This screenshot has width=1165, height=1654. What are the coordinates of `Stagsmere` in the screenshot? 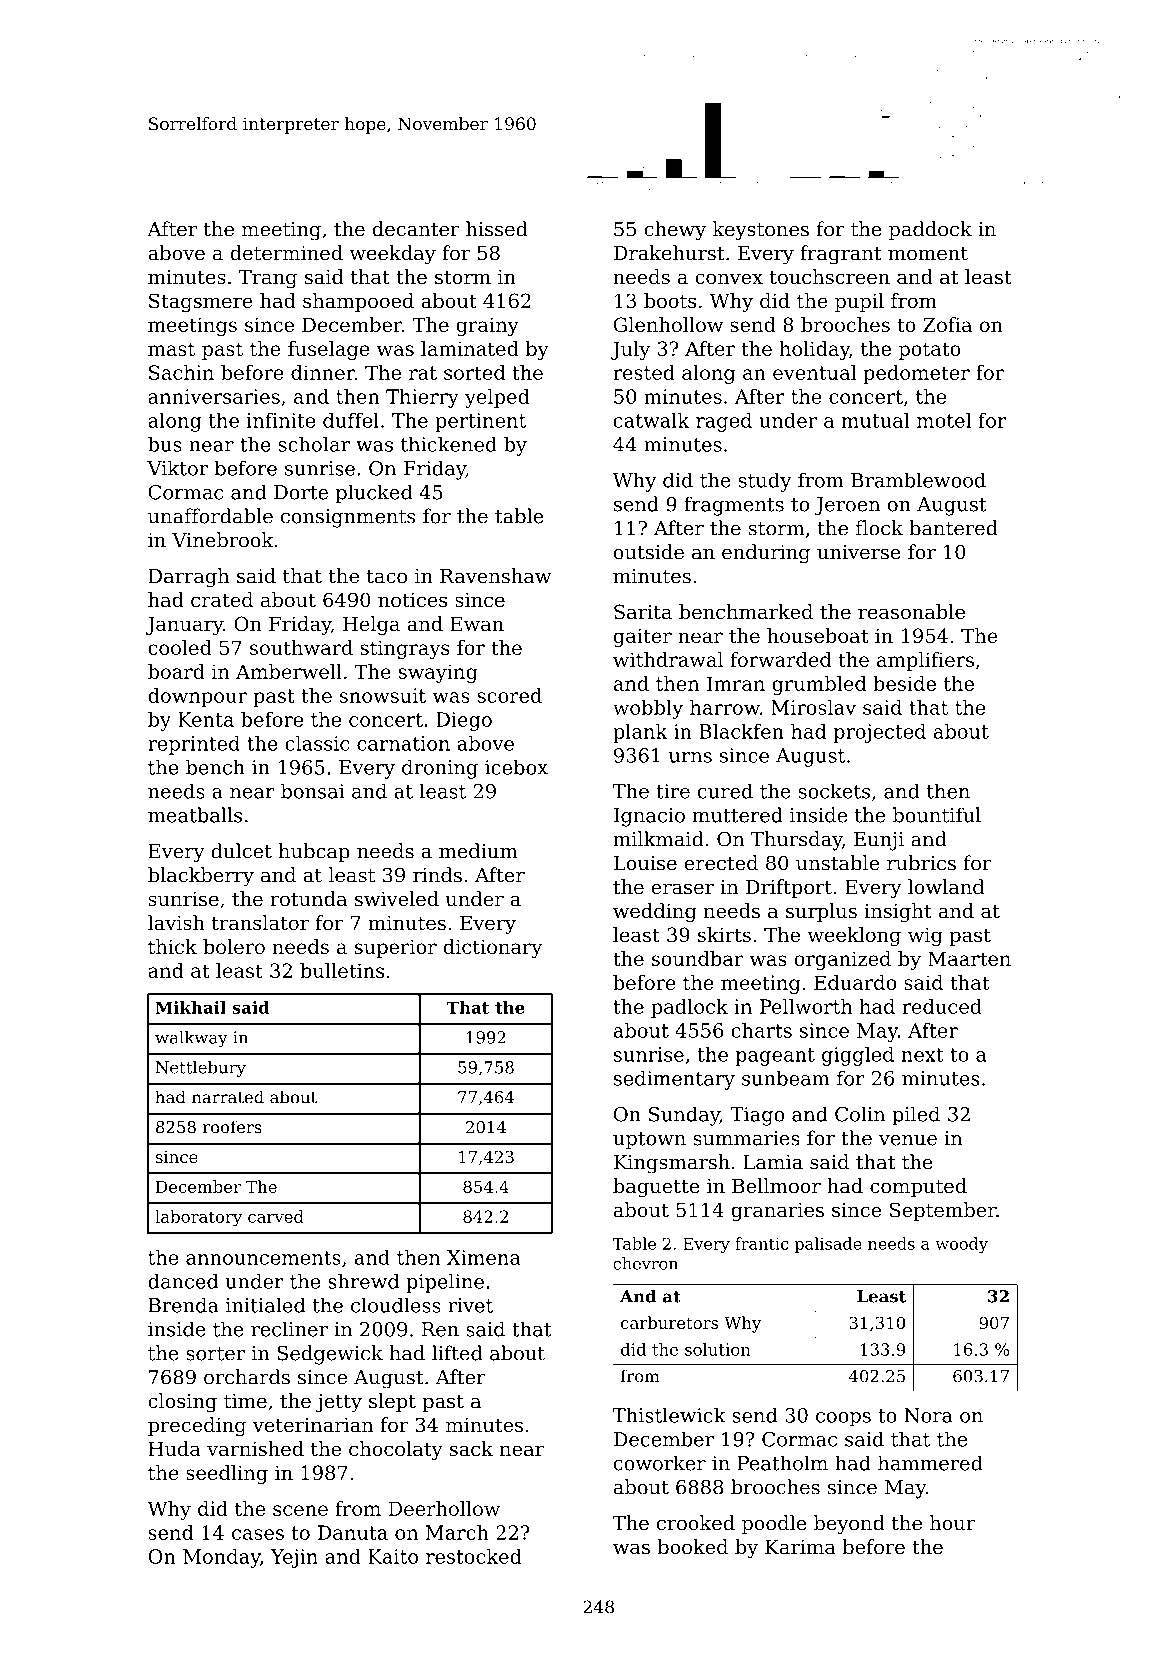 It's located at (201, 302).
